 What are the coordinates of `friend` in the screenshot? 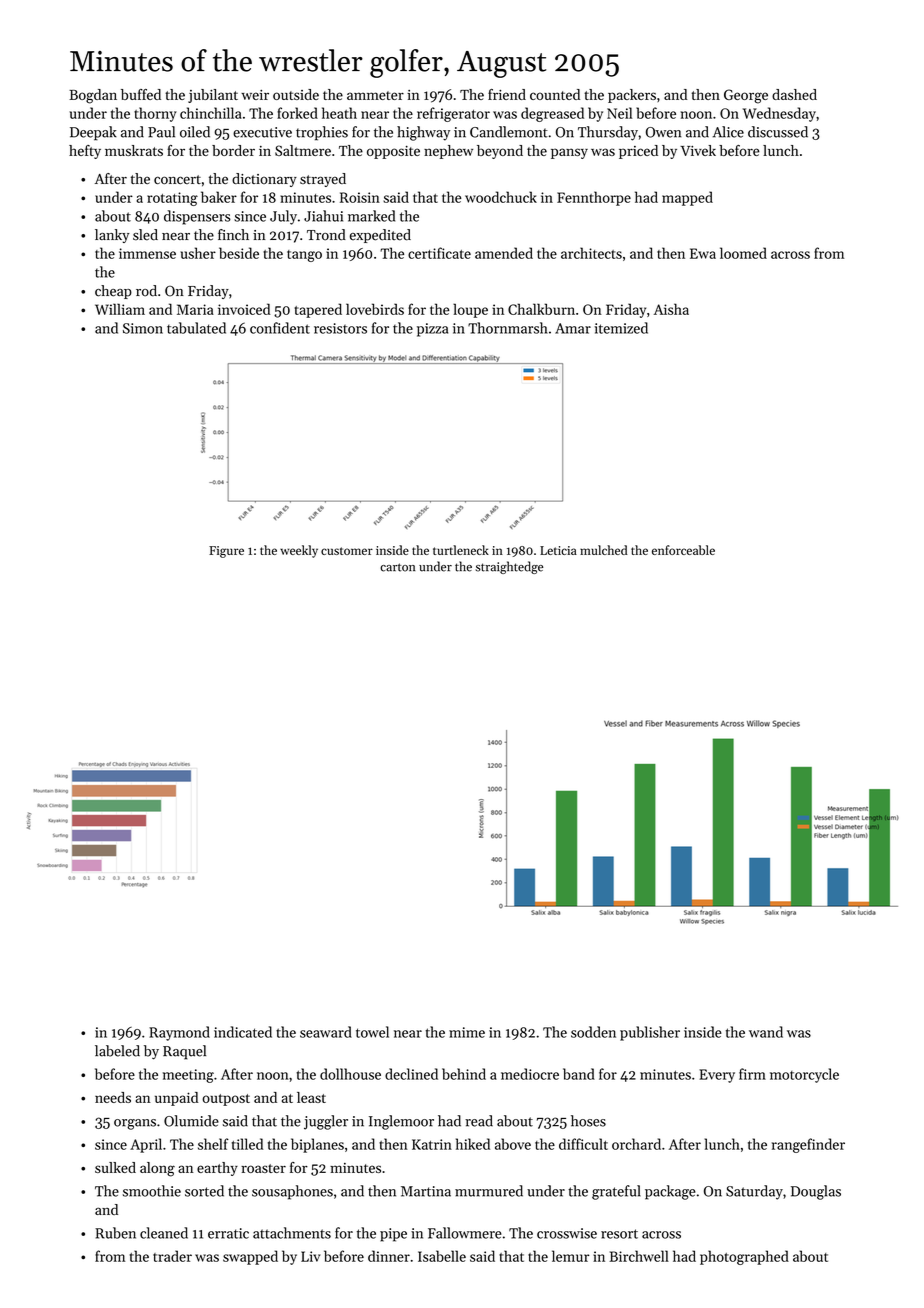 It's located at (507, 94).
